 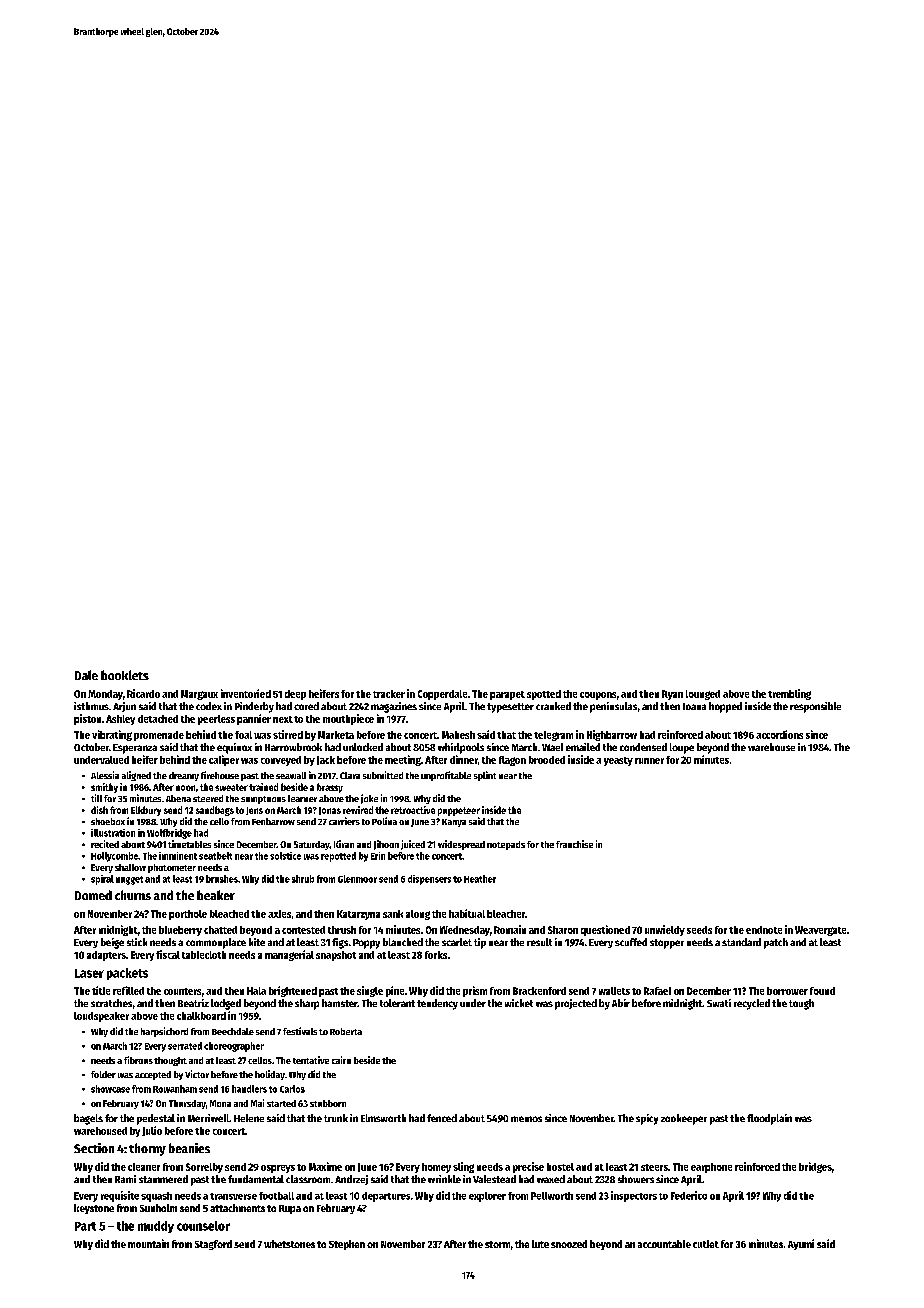 What do you see at coordinates (703, 695) in the screenshot?
I see `lounged` at bounding box center [703, 695].
